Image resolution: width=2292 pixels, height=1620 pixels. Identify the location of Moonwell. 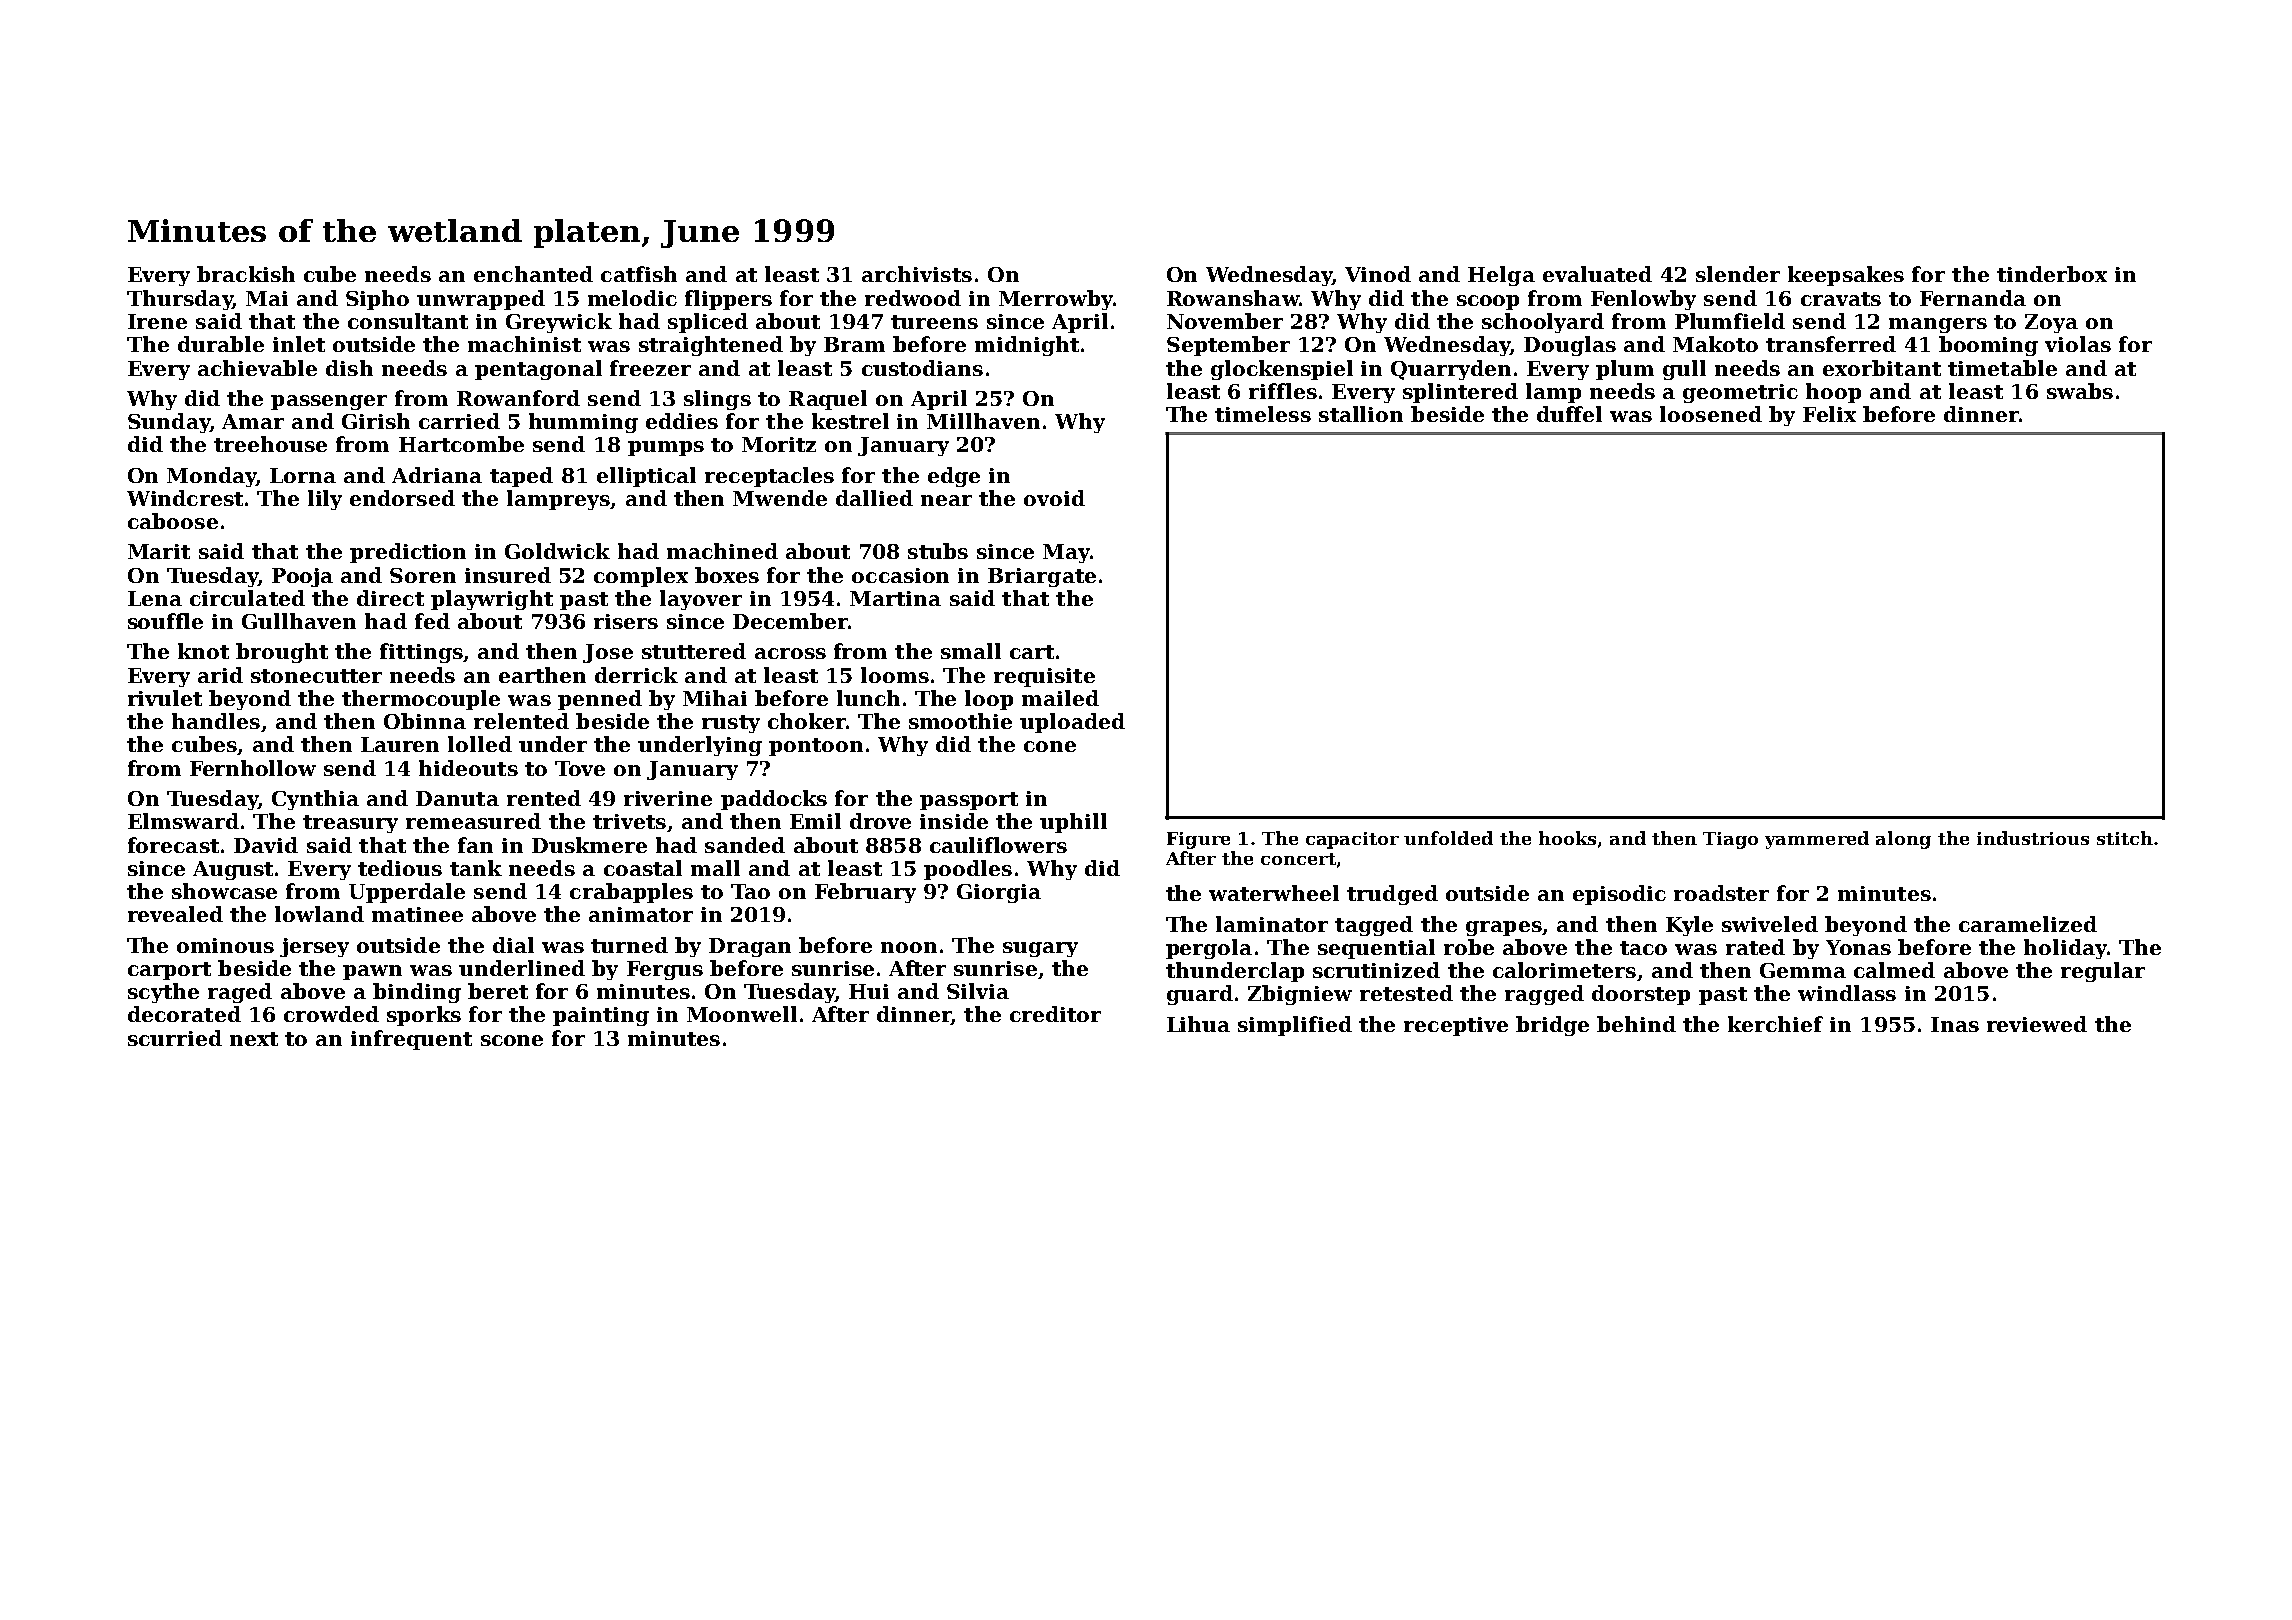
(742, 1014).
